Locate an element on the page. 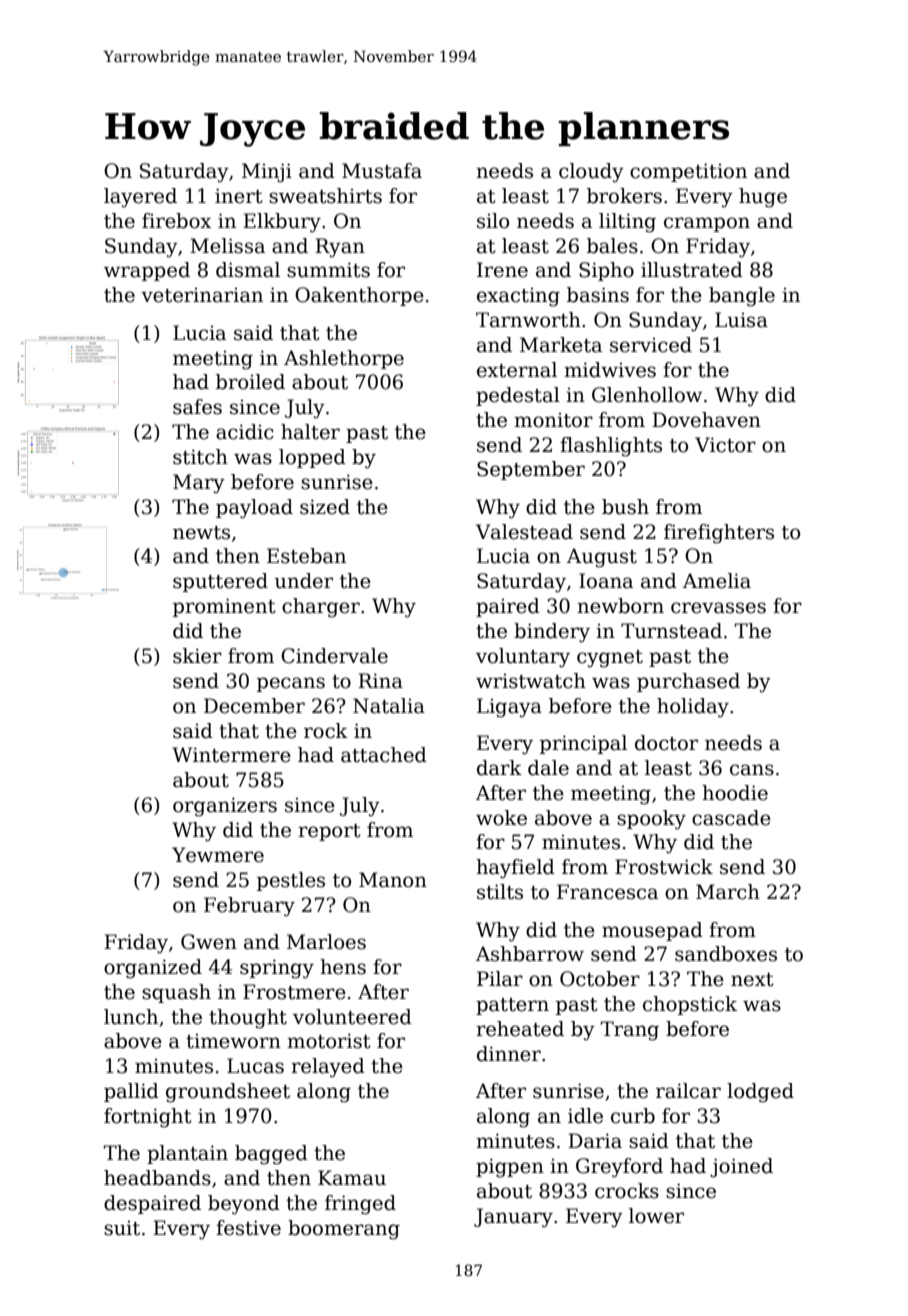  report is located at coordinates (329, 832).
